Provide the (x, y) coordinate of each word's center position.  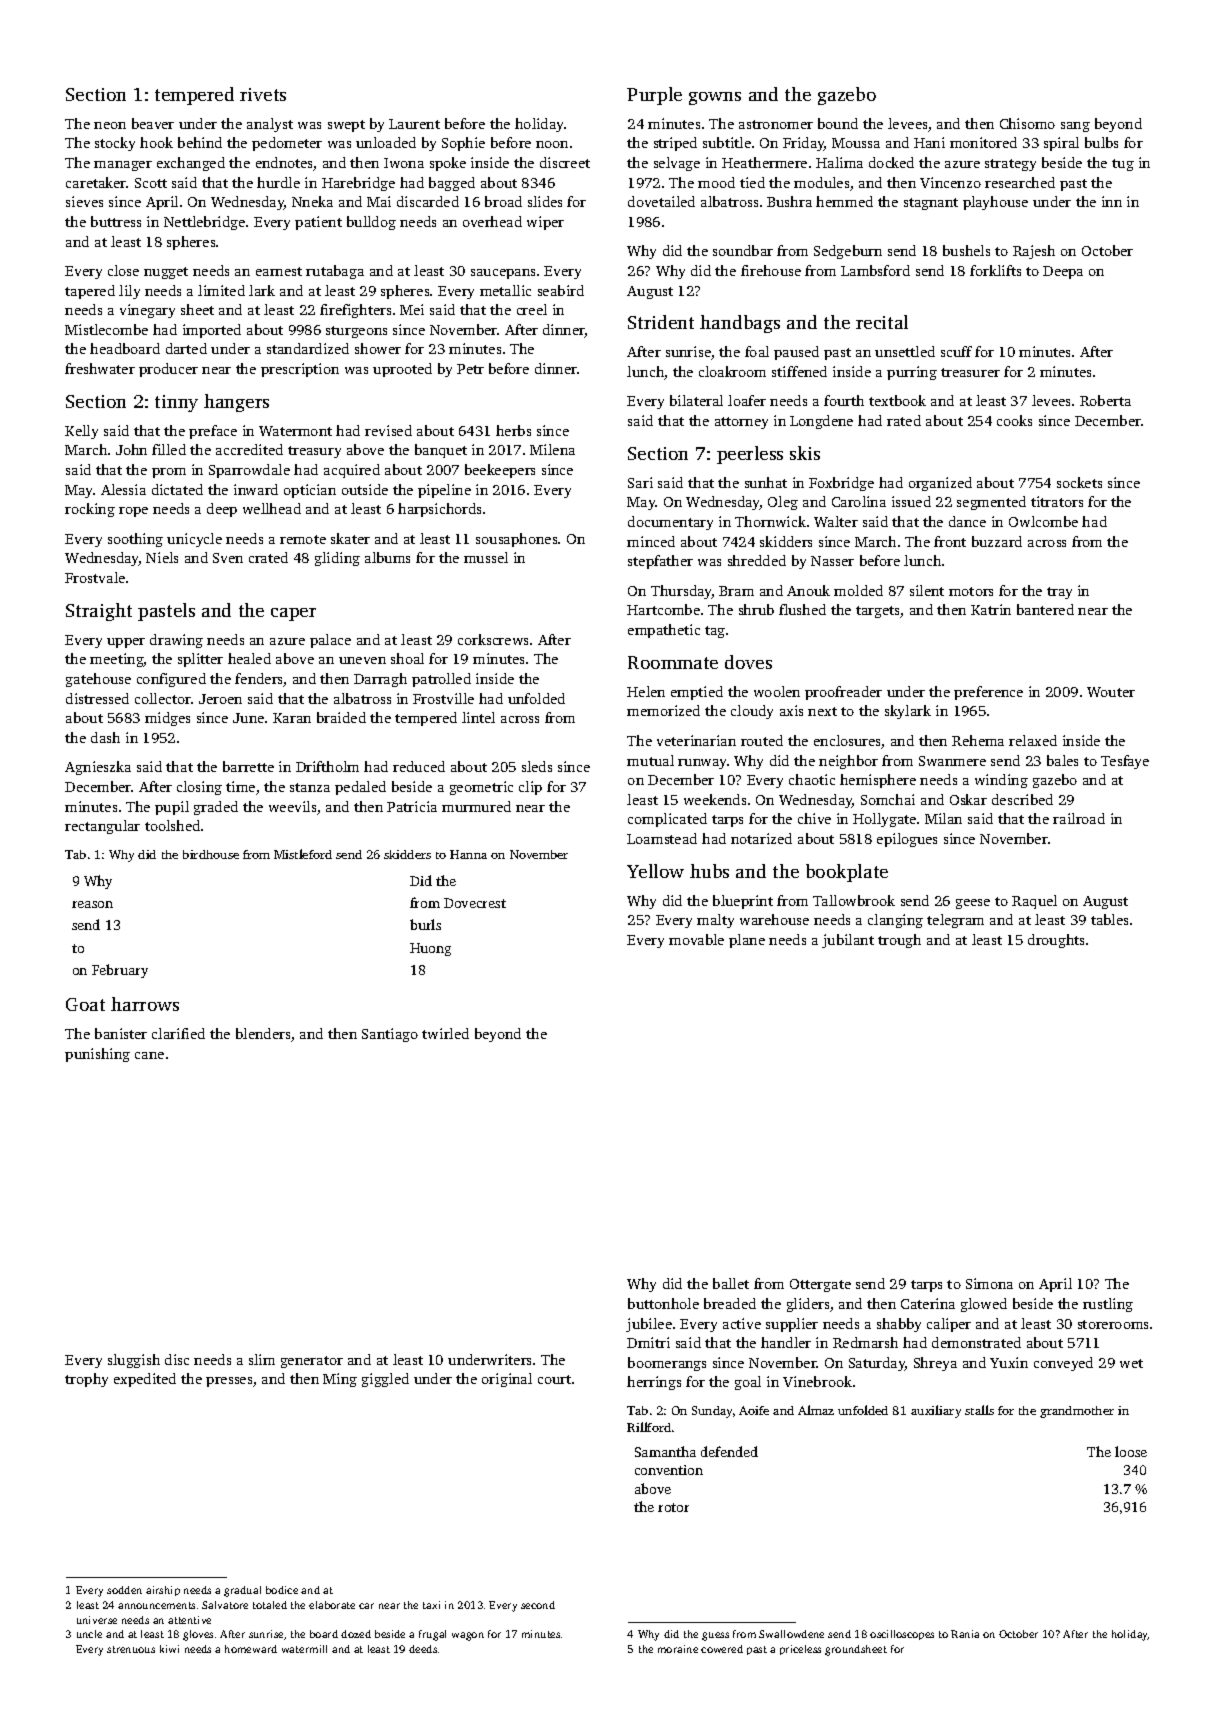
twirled (445, 1033)
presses (229, 1382)
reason (92, 904)
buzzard (997, 541)
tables (1109, 919)
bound (838, 123)
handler (786, 1342)
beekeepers (500, 471)
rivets (263, 94)
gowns (715, 98)
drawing (176, 641)
